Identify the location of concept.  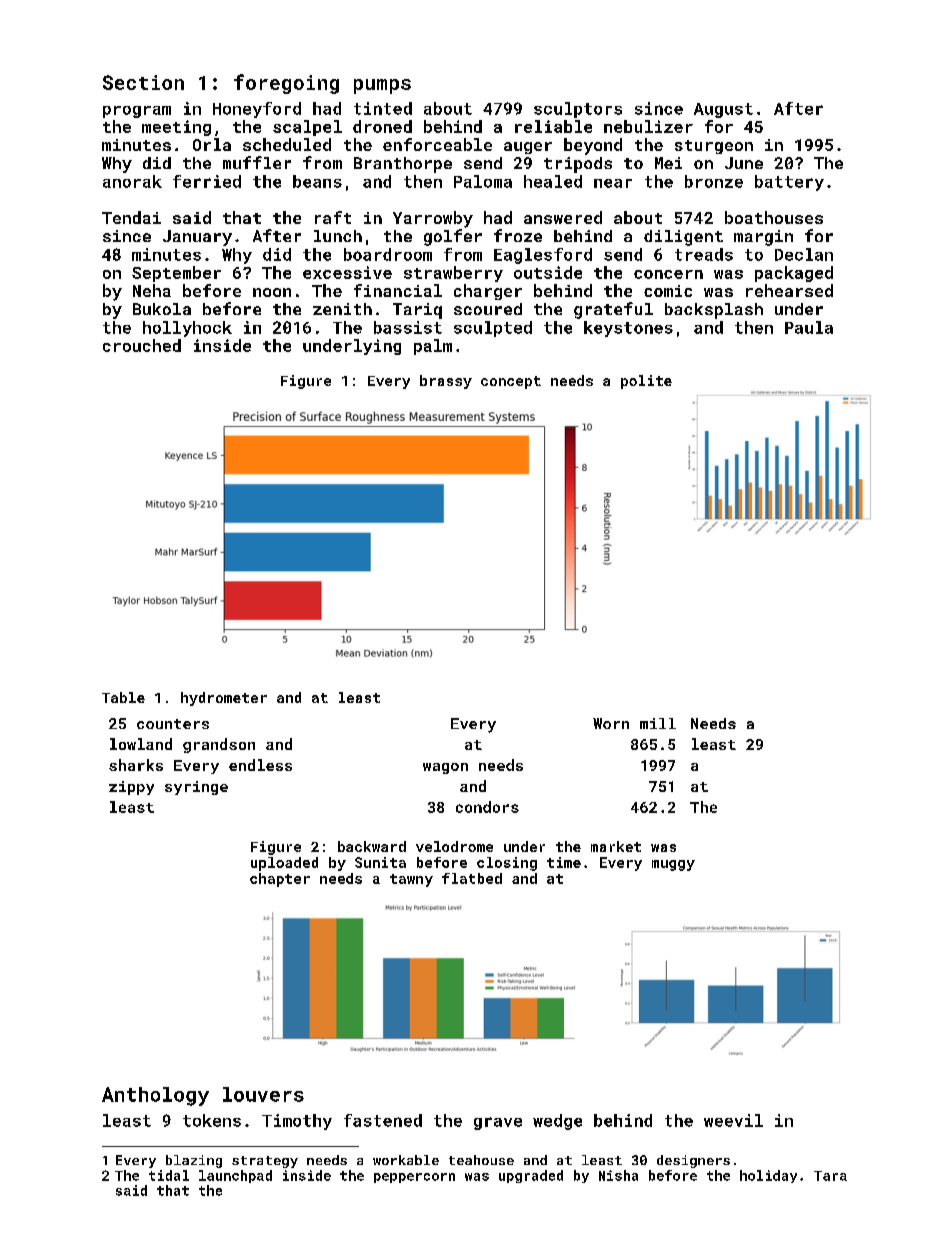
(511, 382).
